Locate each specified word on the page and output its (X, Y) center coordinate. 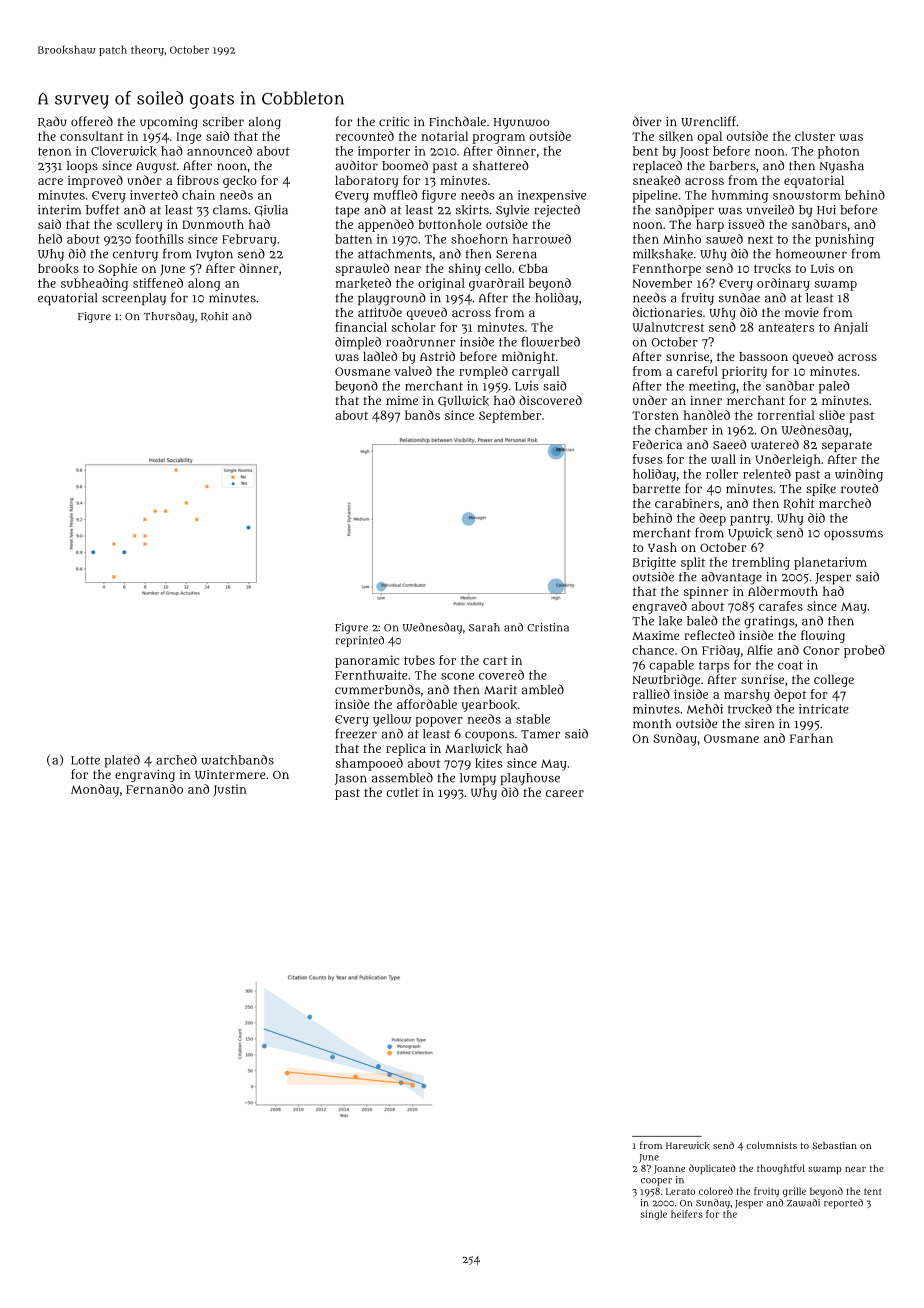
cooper (656, 1182)
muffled (395, 195)
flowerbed (550, 342)
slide (832, 415)
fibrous (198, 180)
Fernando (154, 789)
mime (402, 400)
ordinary (783, 284)
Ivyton (214, 255)
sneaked (656, 180)
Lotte (85, 760)
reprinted (360, 641)
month (652, 723)
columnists (771, 1145)
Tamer (540, 734)
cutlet (402, 792)
